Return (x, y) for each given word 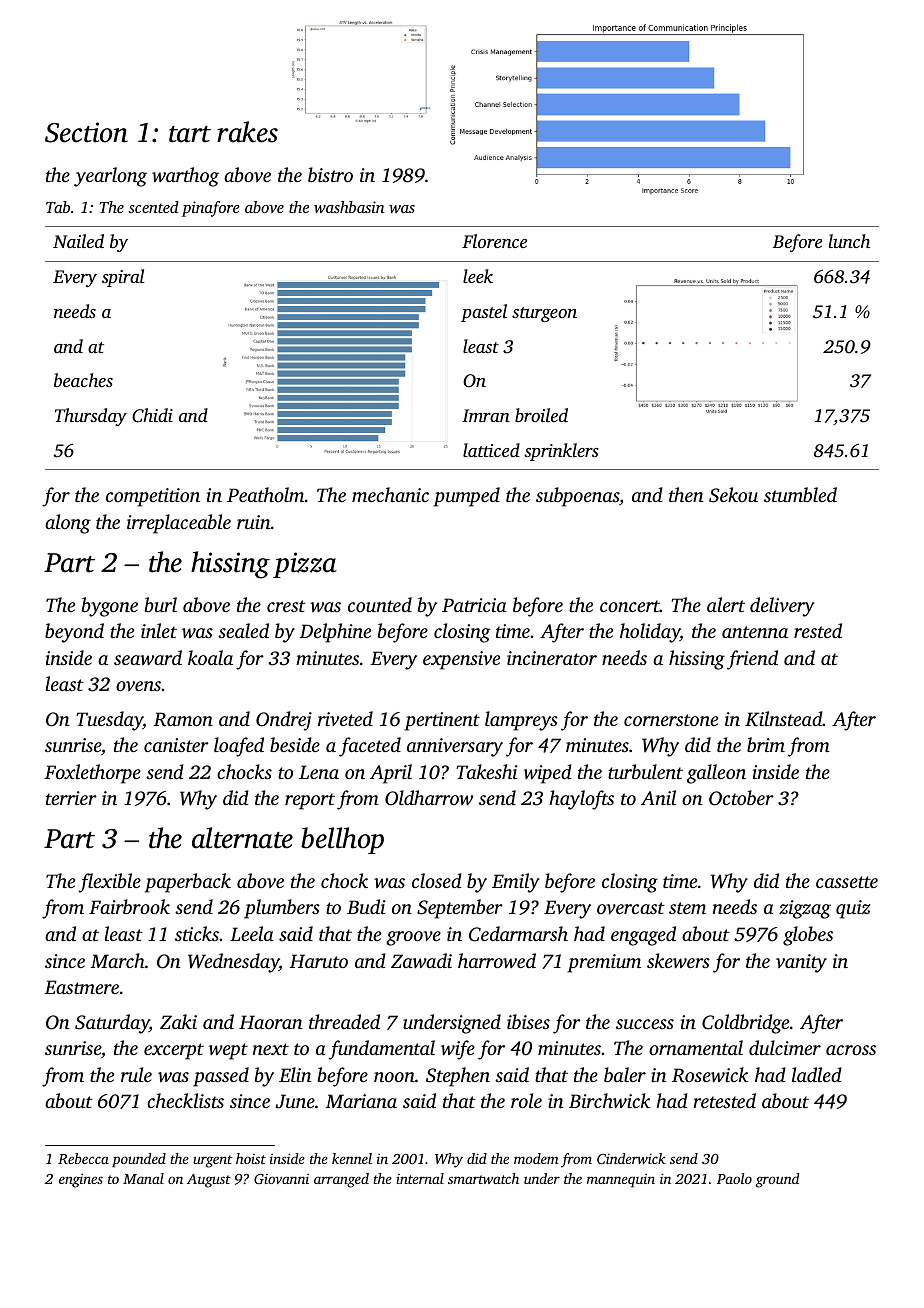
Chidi (152, 415)
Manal (143, 1178)
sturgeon (544, 314)
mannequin (621, 1180)
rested (818, 630)
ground (778, 1180)
